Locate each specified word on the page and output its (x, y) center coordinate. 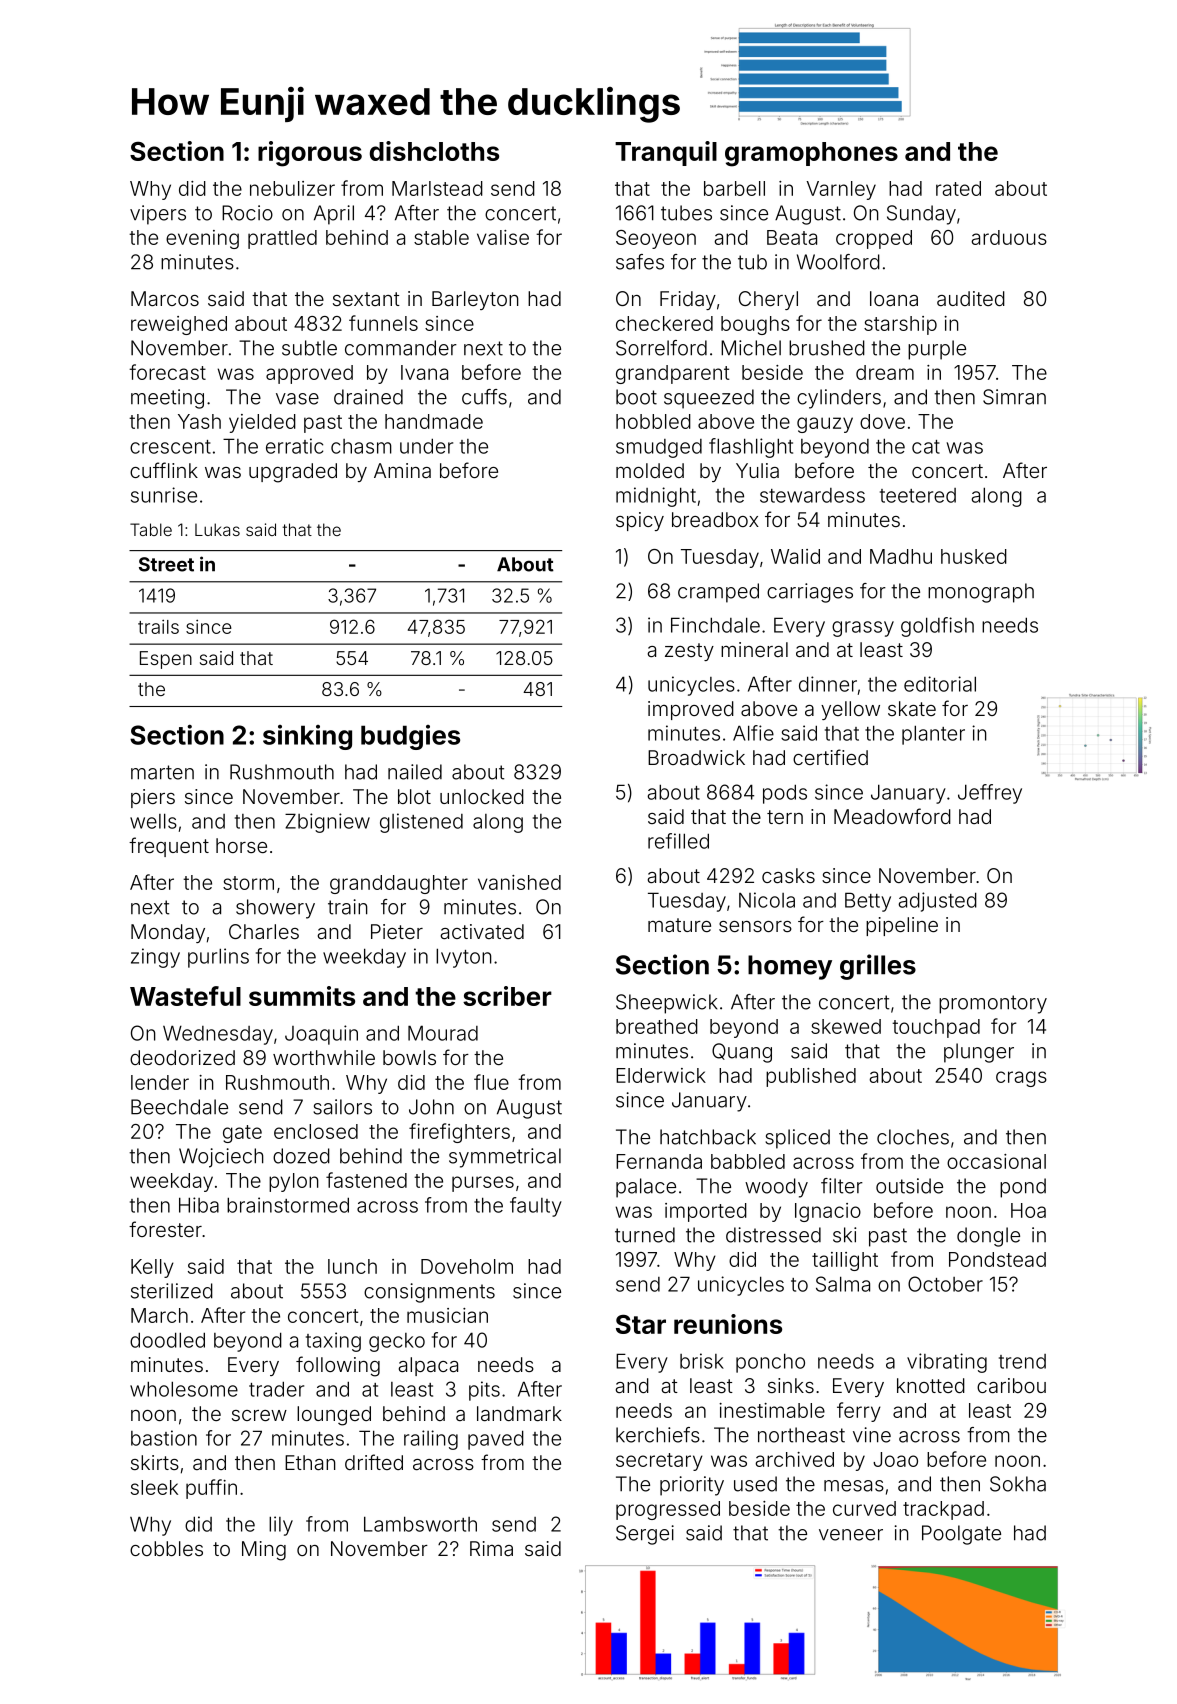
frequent (169, 847)
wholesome (184, 1389)
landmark (519, 1413)
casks (788, 875)
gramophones (811, 154)
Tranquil (666, 153)
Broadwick (696, 757)
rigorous (310, 154)
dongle (988, 1237)
